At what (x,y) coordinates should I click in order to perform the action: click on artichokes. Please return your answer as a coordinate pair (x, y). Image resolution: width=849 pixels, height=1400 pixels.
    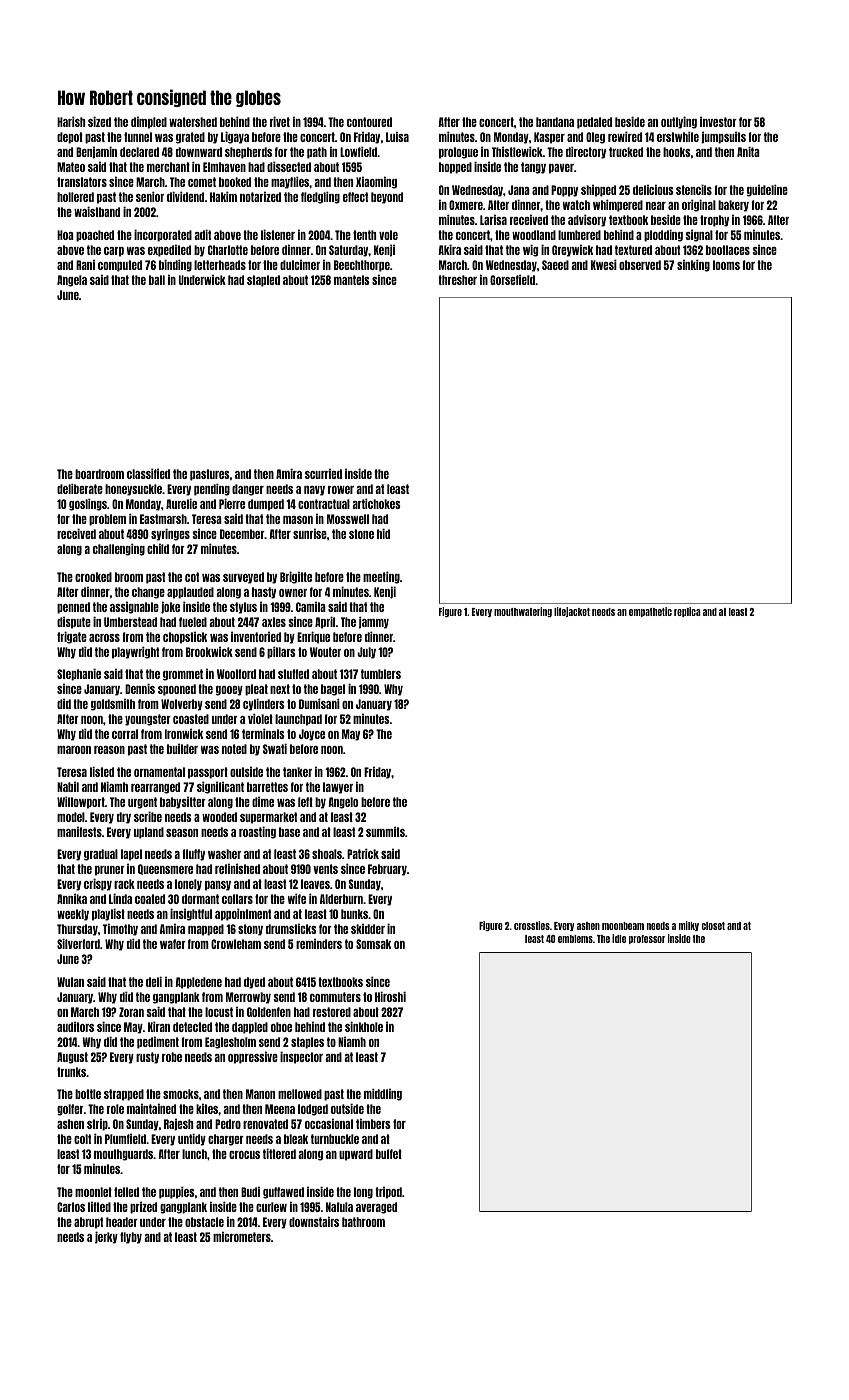
    Looking at the image, I should click on (376, 503).
